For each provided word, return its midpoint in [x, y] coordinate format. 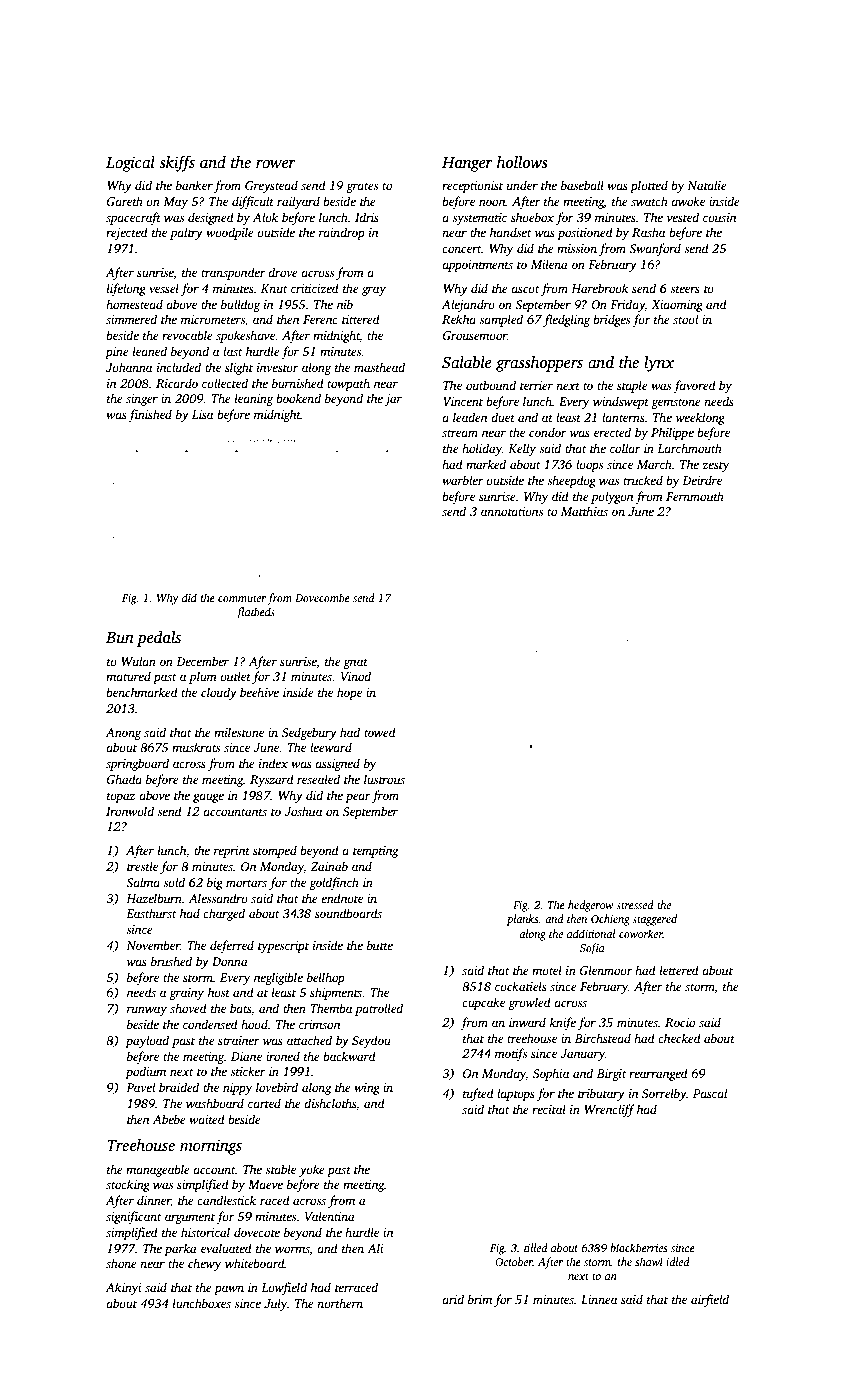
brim [480, 1299]
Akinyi [124, 1288]
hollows [522, 162]
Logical [130, 164]
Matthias [584, 511]
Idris [367, 217]
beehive [259, 692]
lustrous [384, 779]
